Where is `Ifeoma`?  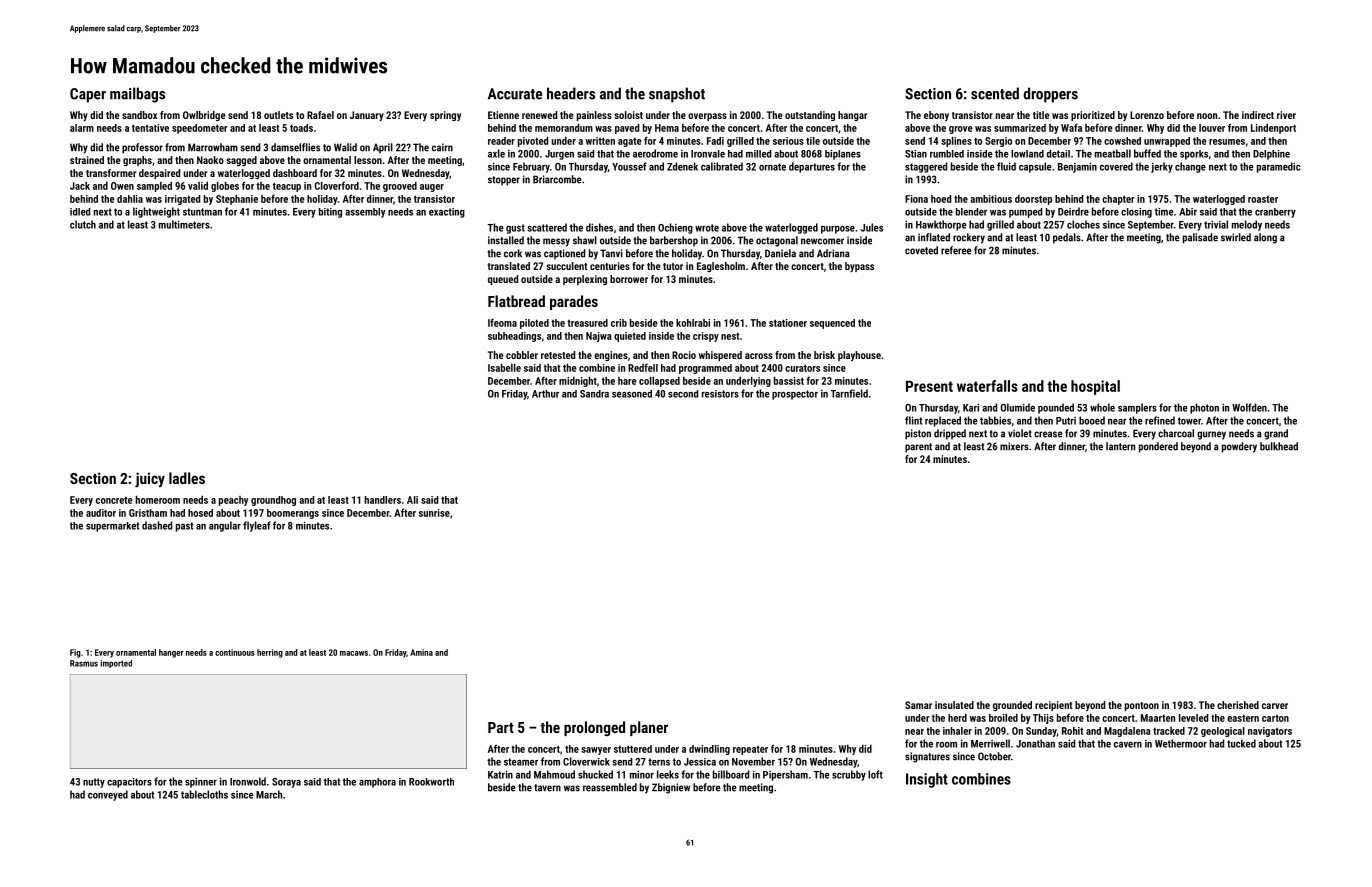 Ifeoma is located at coordinates (502, 322).
